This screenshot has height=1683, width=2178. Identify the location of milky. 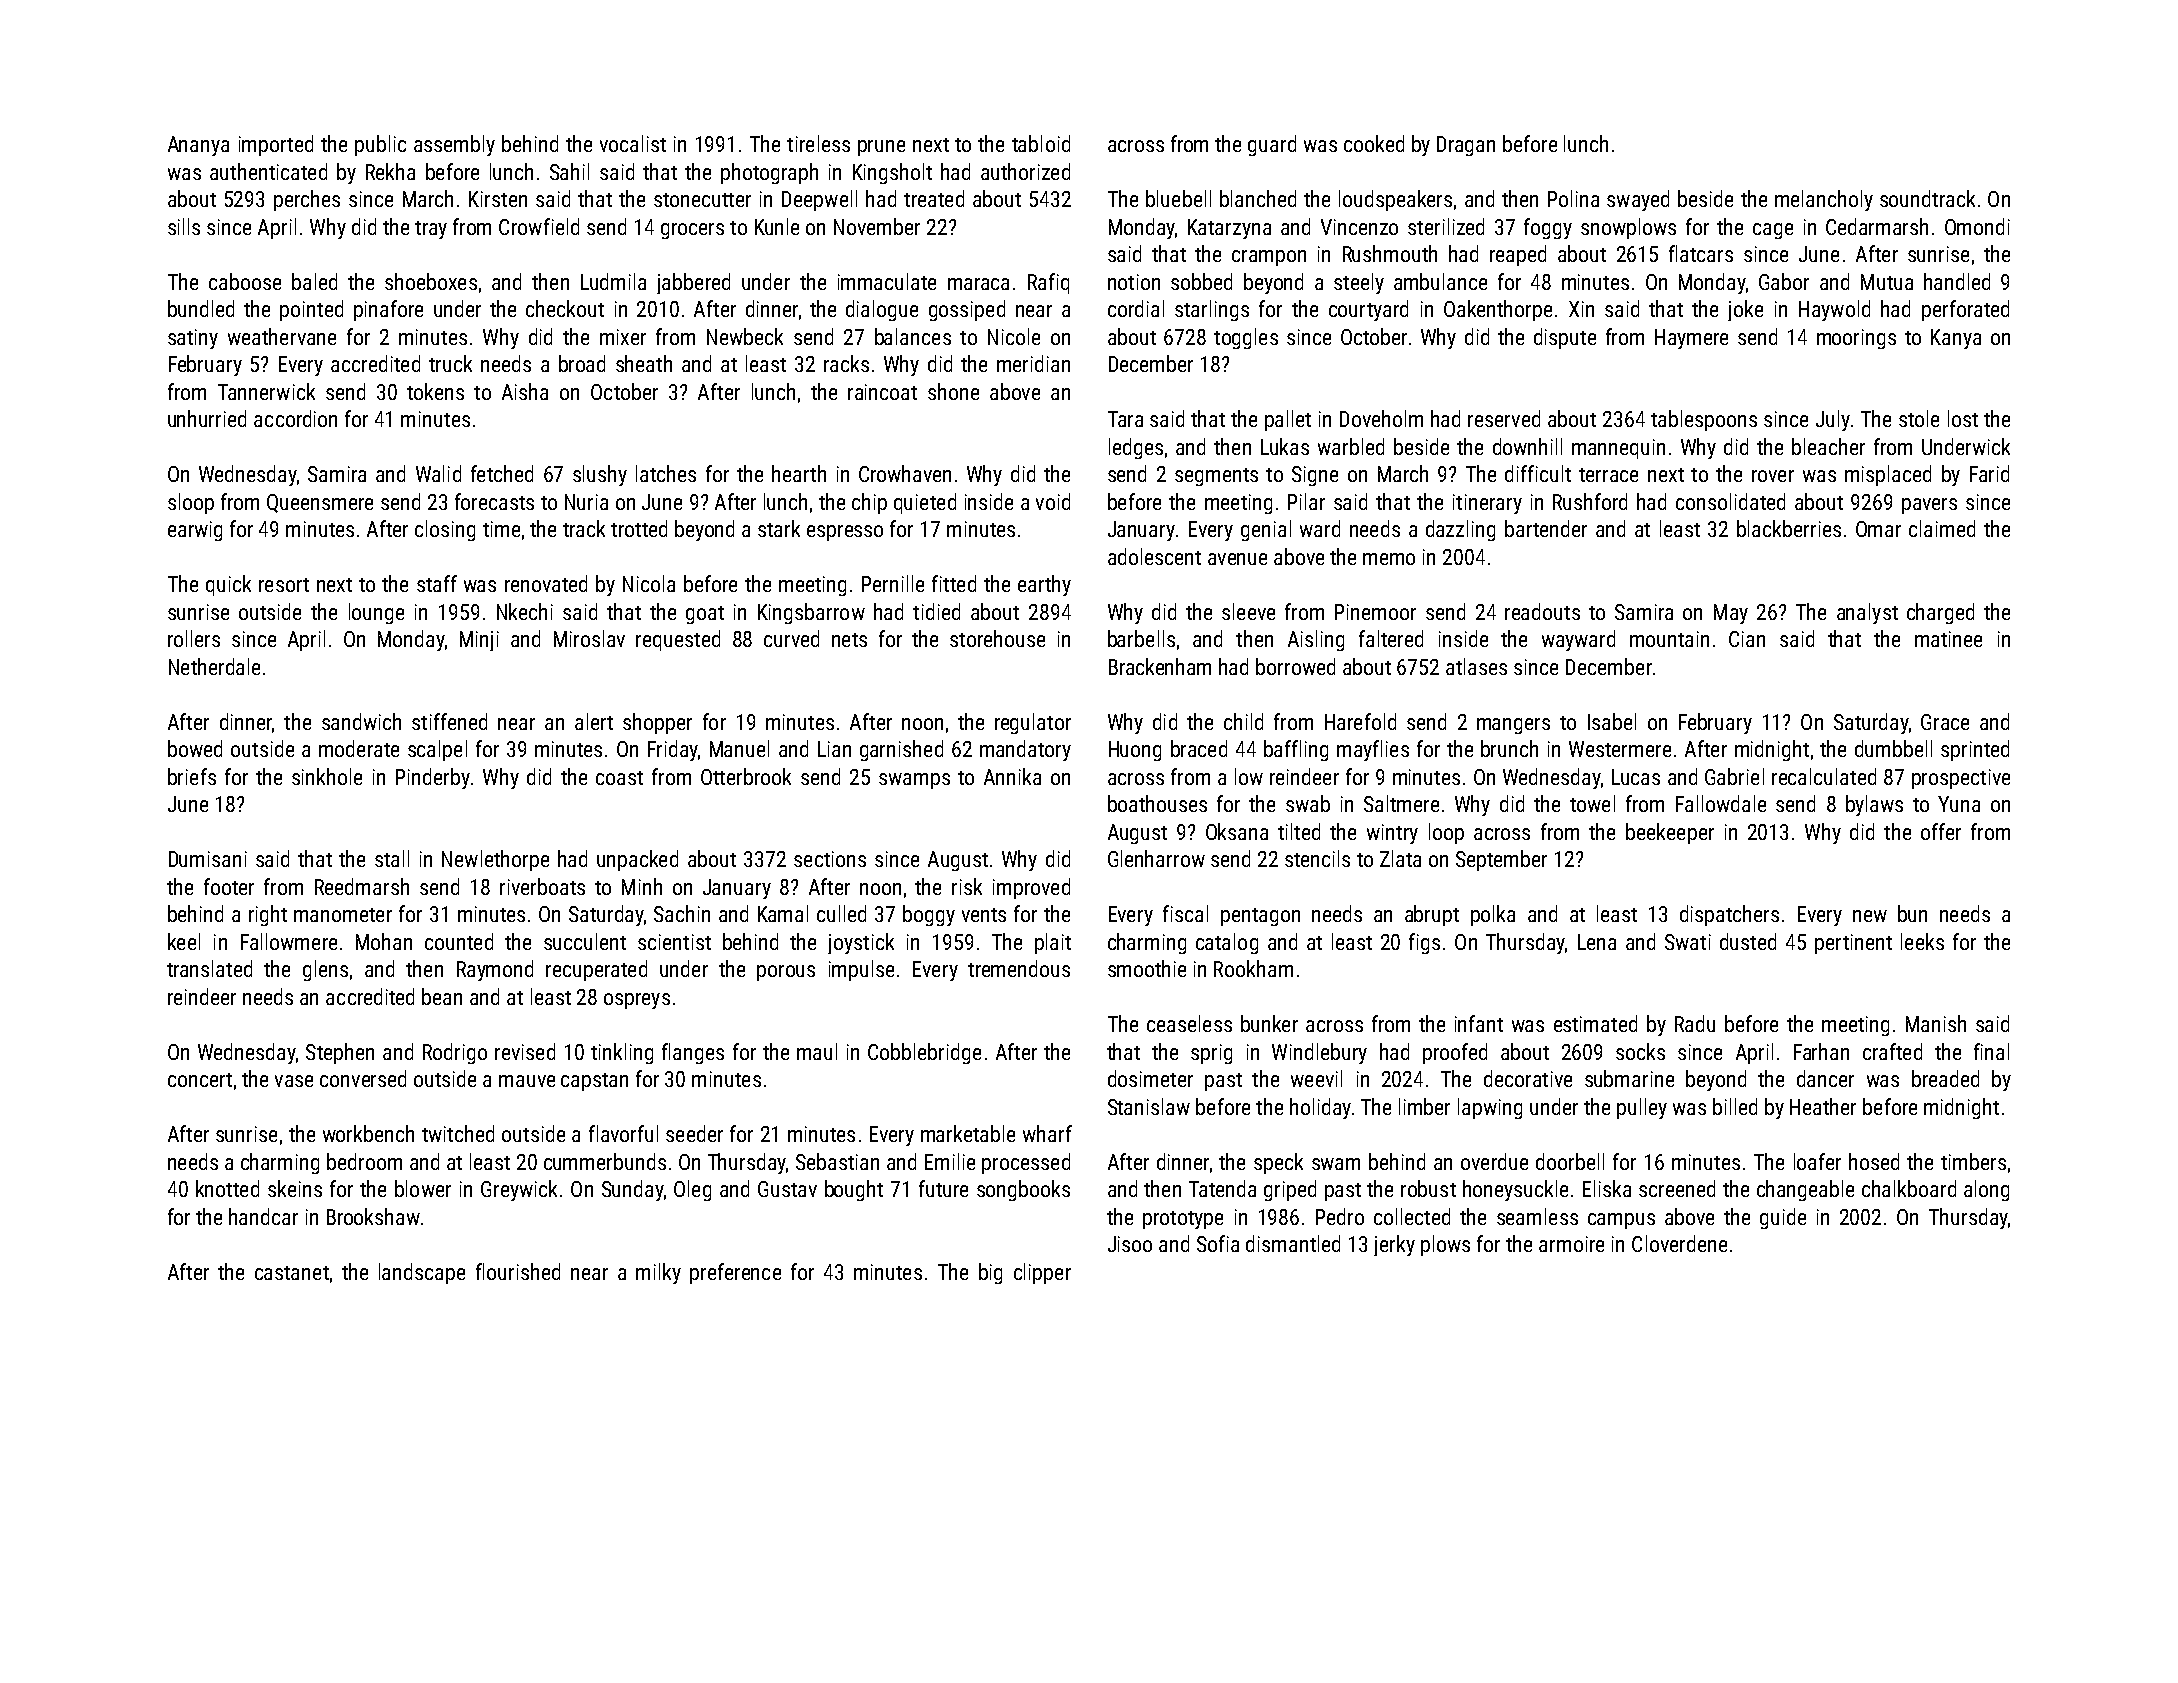
(658, 1273).
